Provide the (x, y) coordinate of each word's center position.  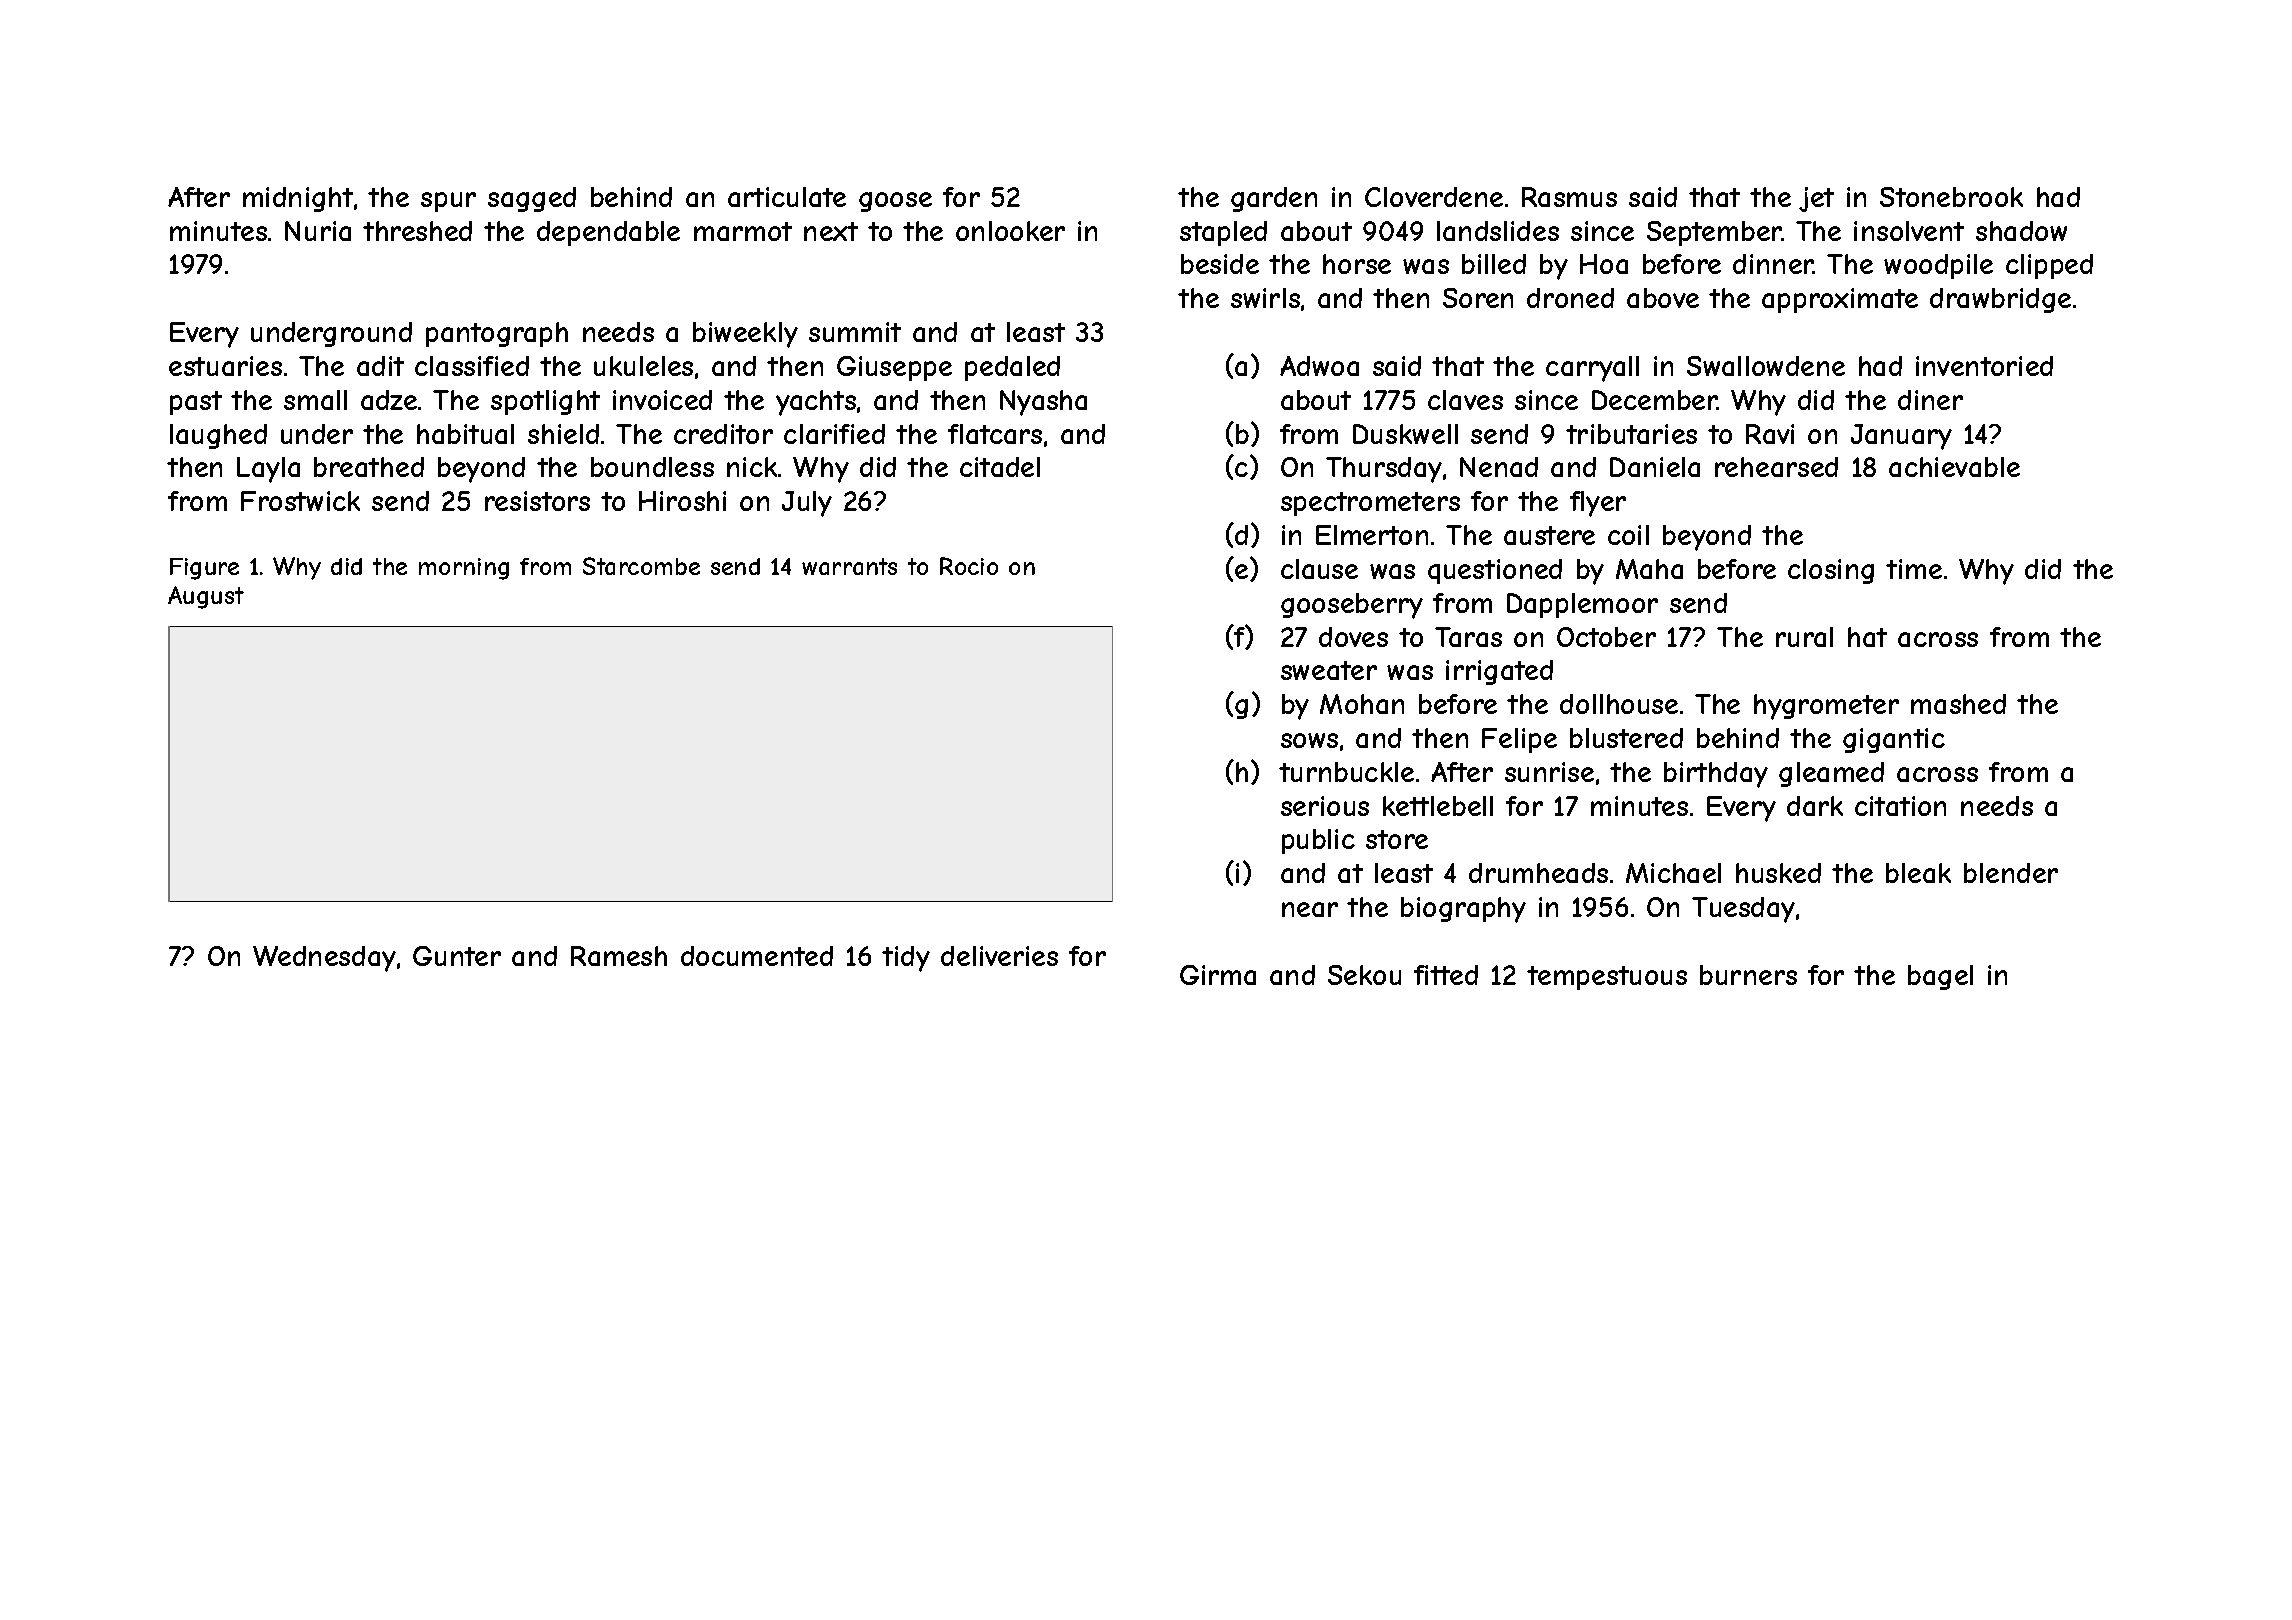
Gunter (457, 956)
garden (1274, 199)
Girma (1218, 975)
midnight (298, 199)
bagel (1940, 977)
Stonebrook (1951, 197)
